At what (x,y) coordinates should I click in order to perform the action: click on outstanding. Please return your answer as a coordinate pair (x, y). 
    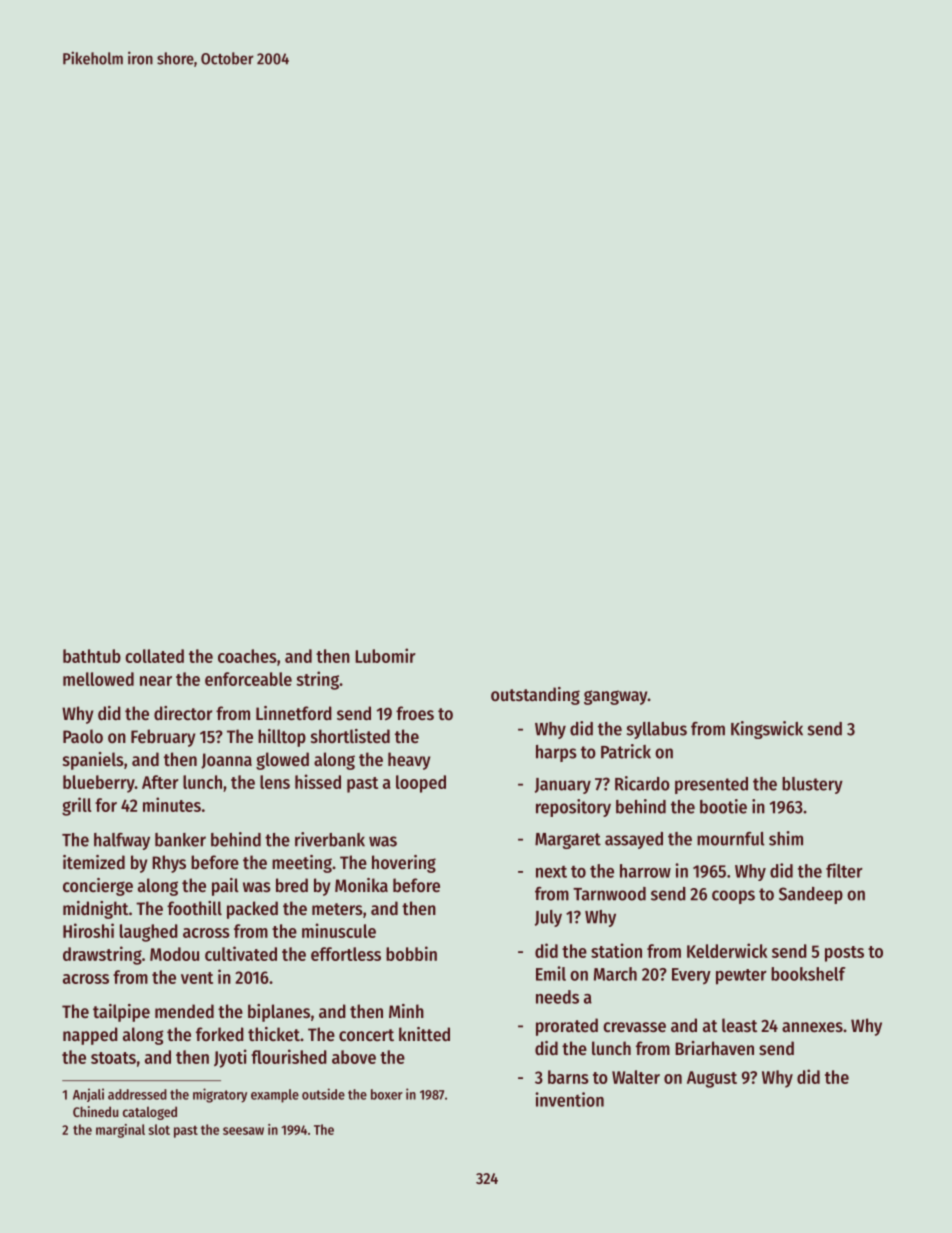
    Looking at the image, I should click on (535, 696).
